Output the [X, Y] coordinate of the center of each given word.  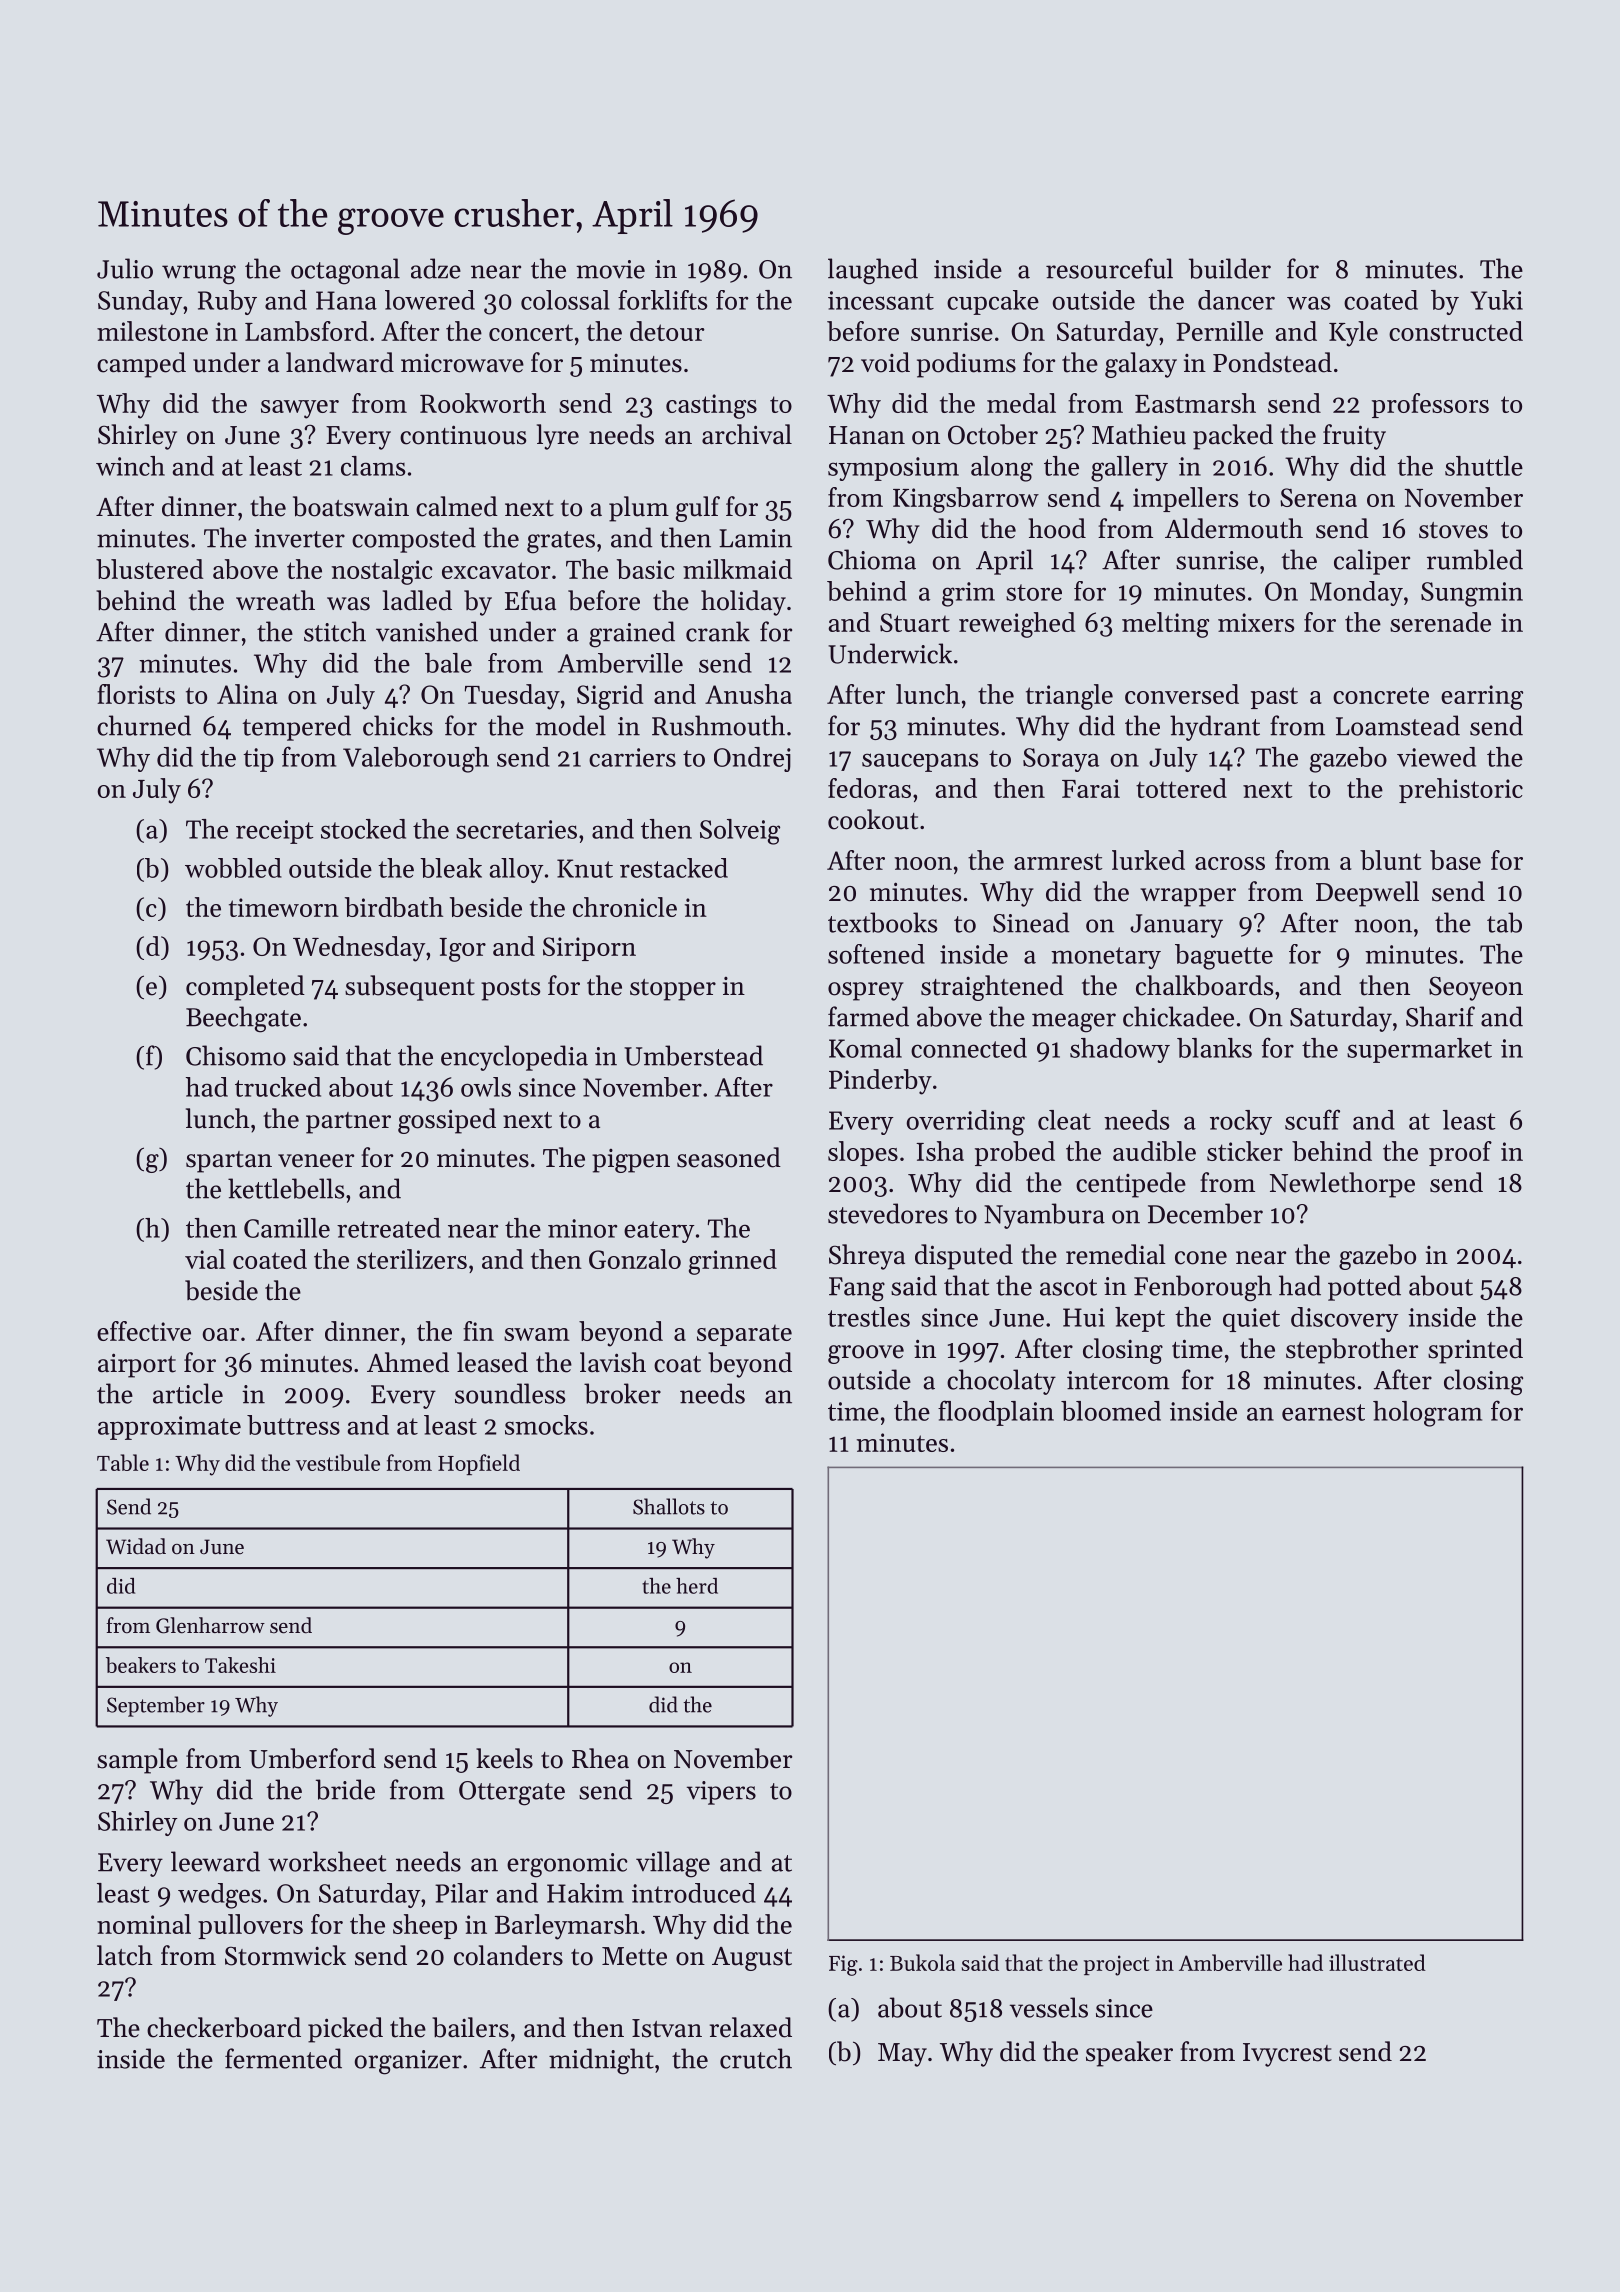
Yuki [1496, 300]
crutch [756, 2058]
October [993, 434]
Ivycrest [1287, 2055]
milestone [152, 331]
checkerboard [224, 2027]
